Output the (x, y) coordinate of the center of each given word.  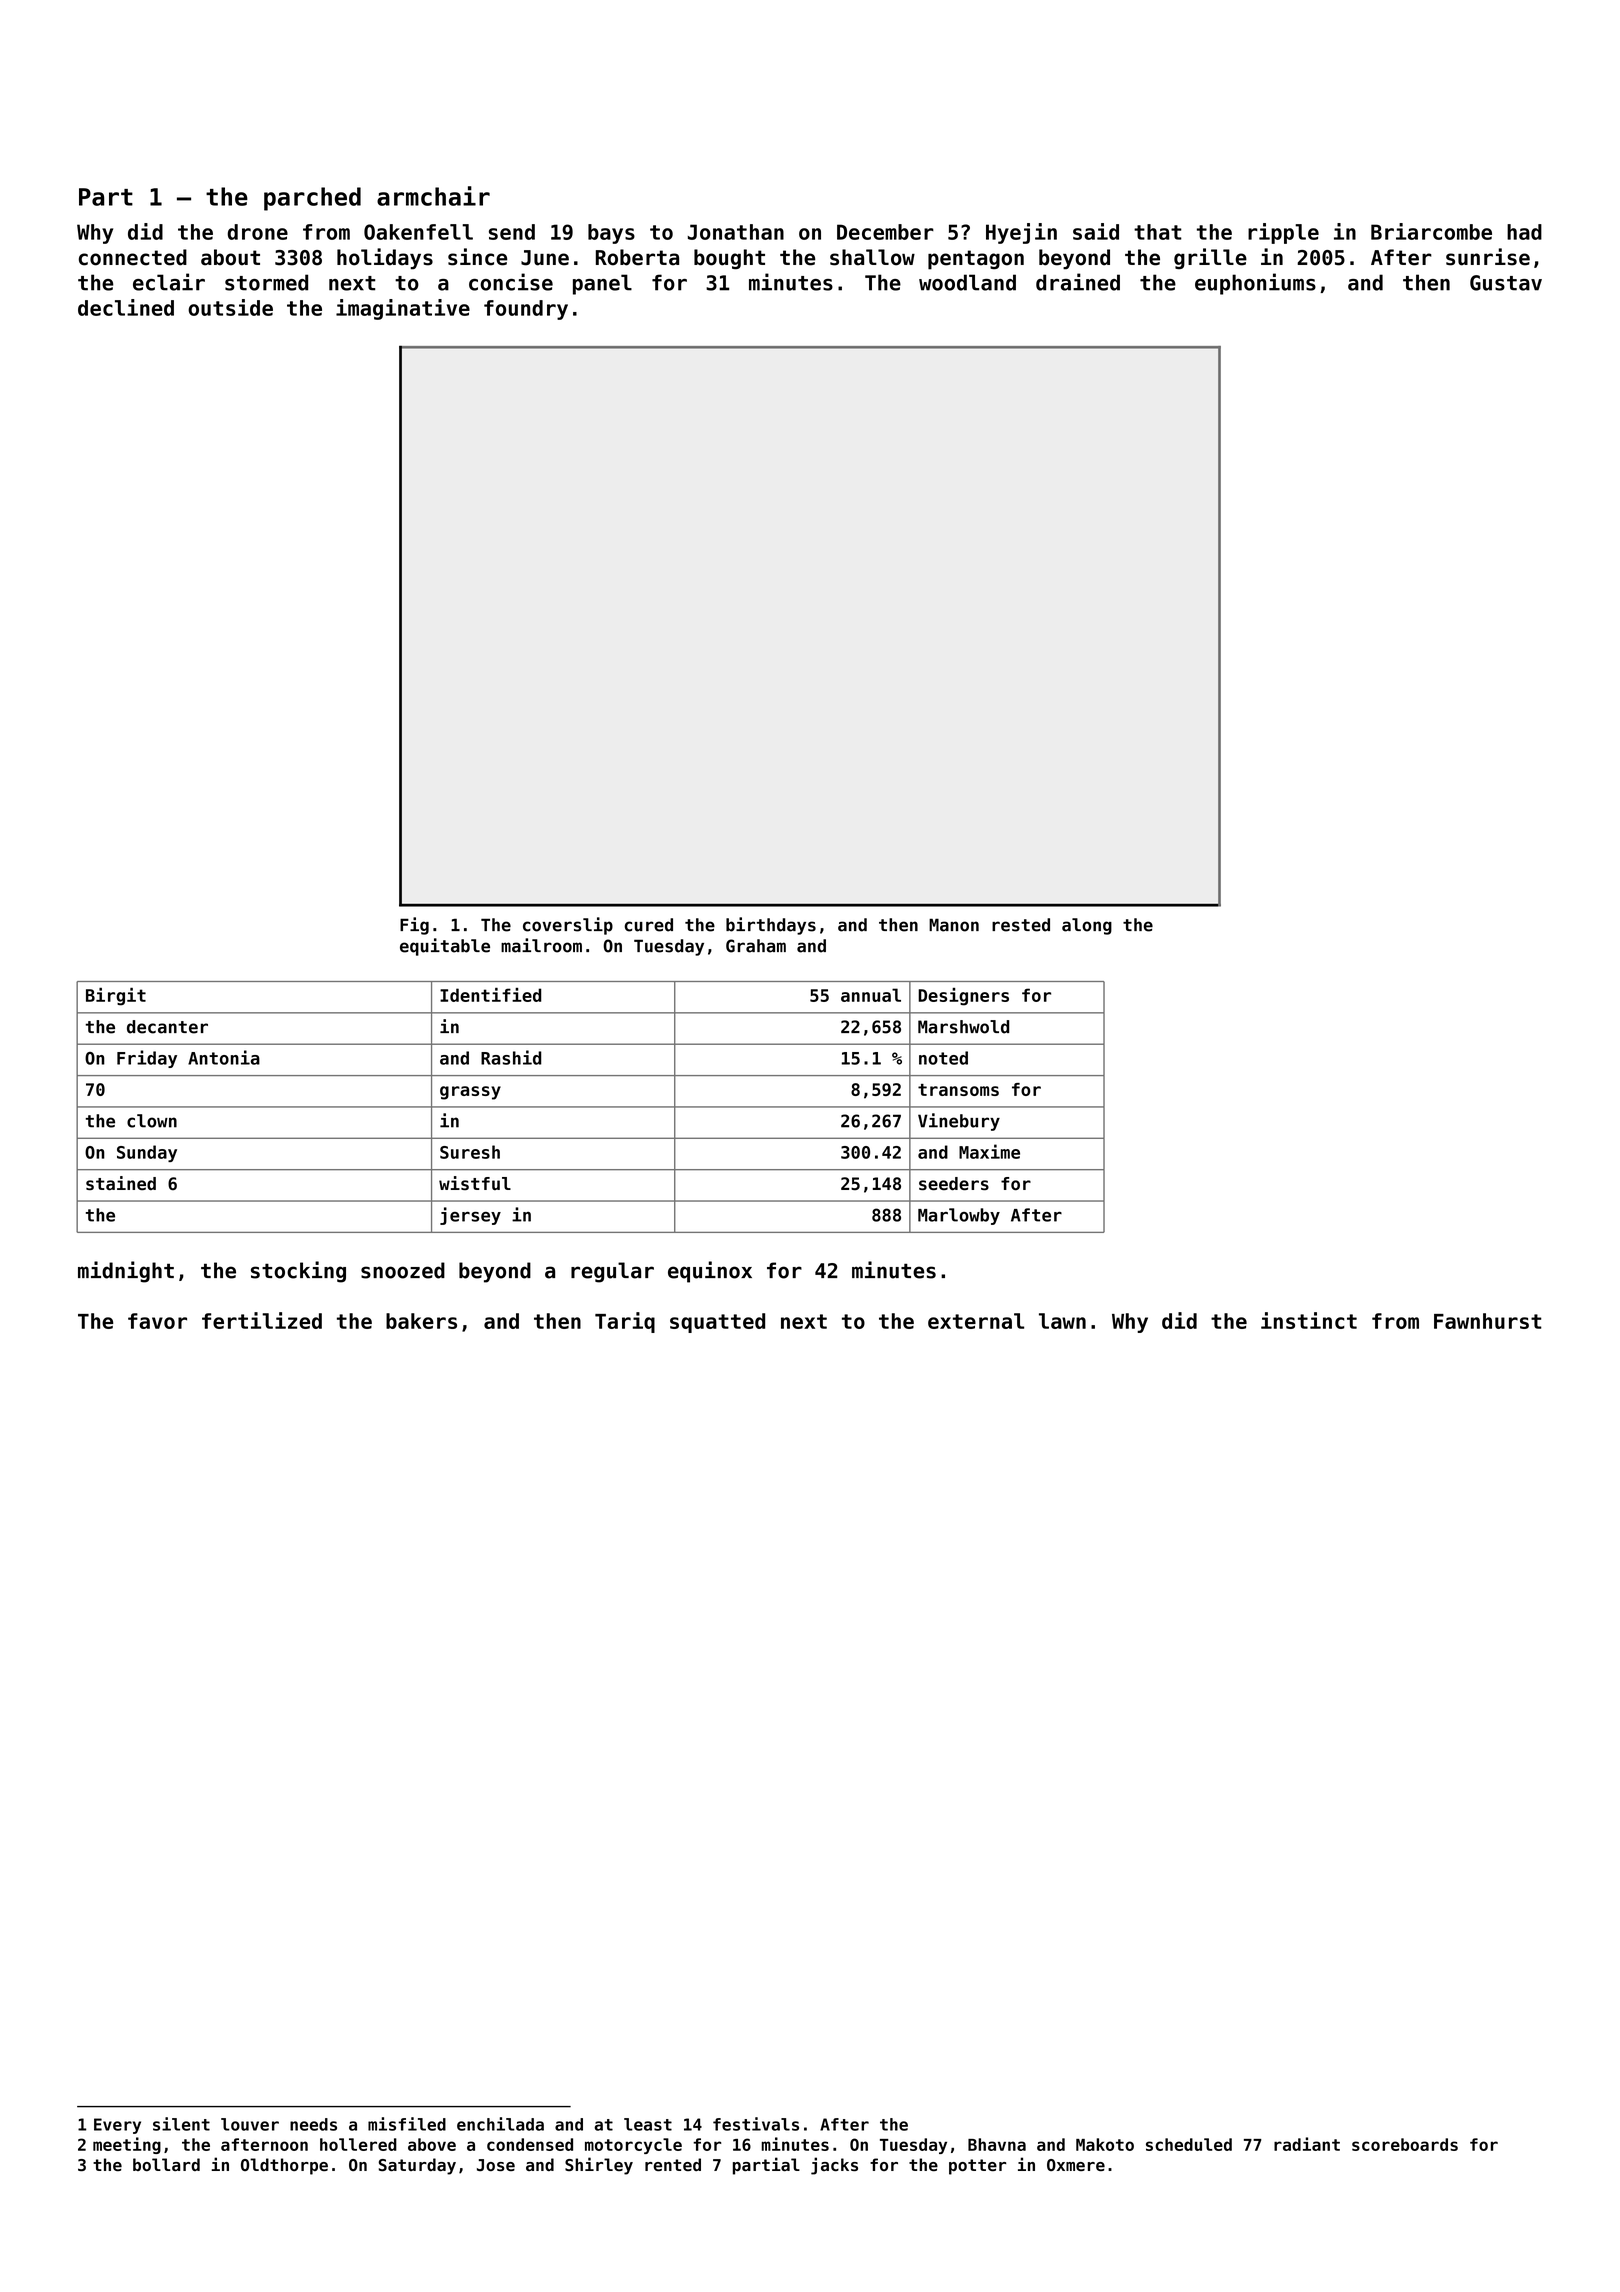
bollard (166, 2164)
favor (157, 1321)
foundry (526, 310)
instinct (1309, 1320)
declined (126, 307)
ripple (1283, 233)
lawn (1062, 1321)
